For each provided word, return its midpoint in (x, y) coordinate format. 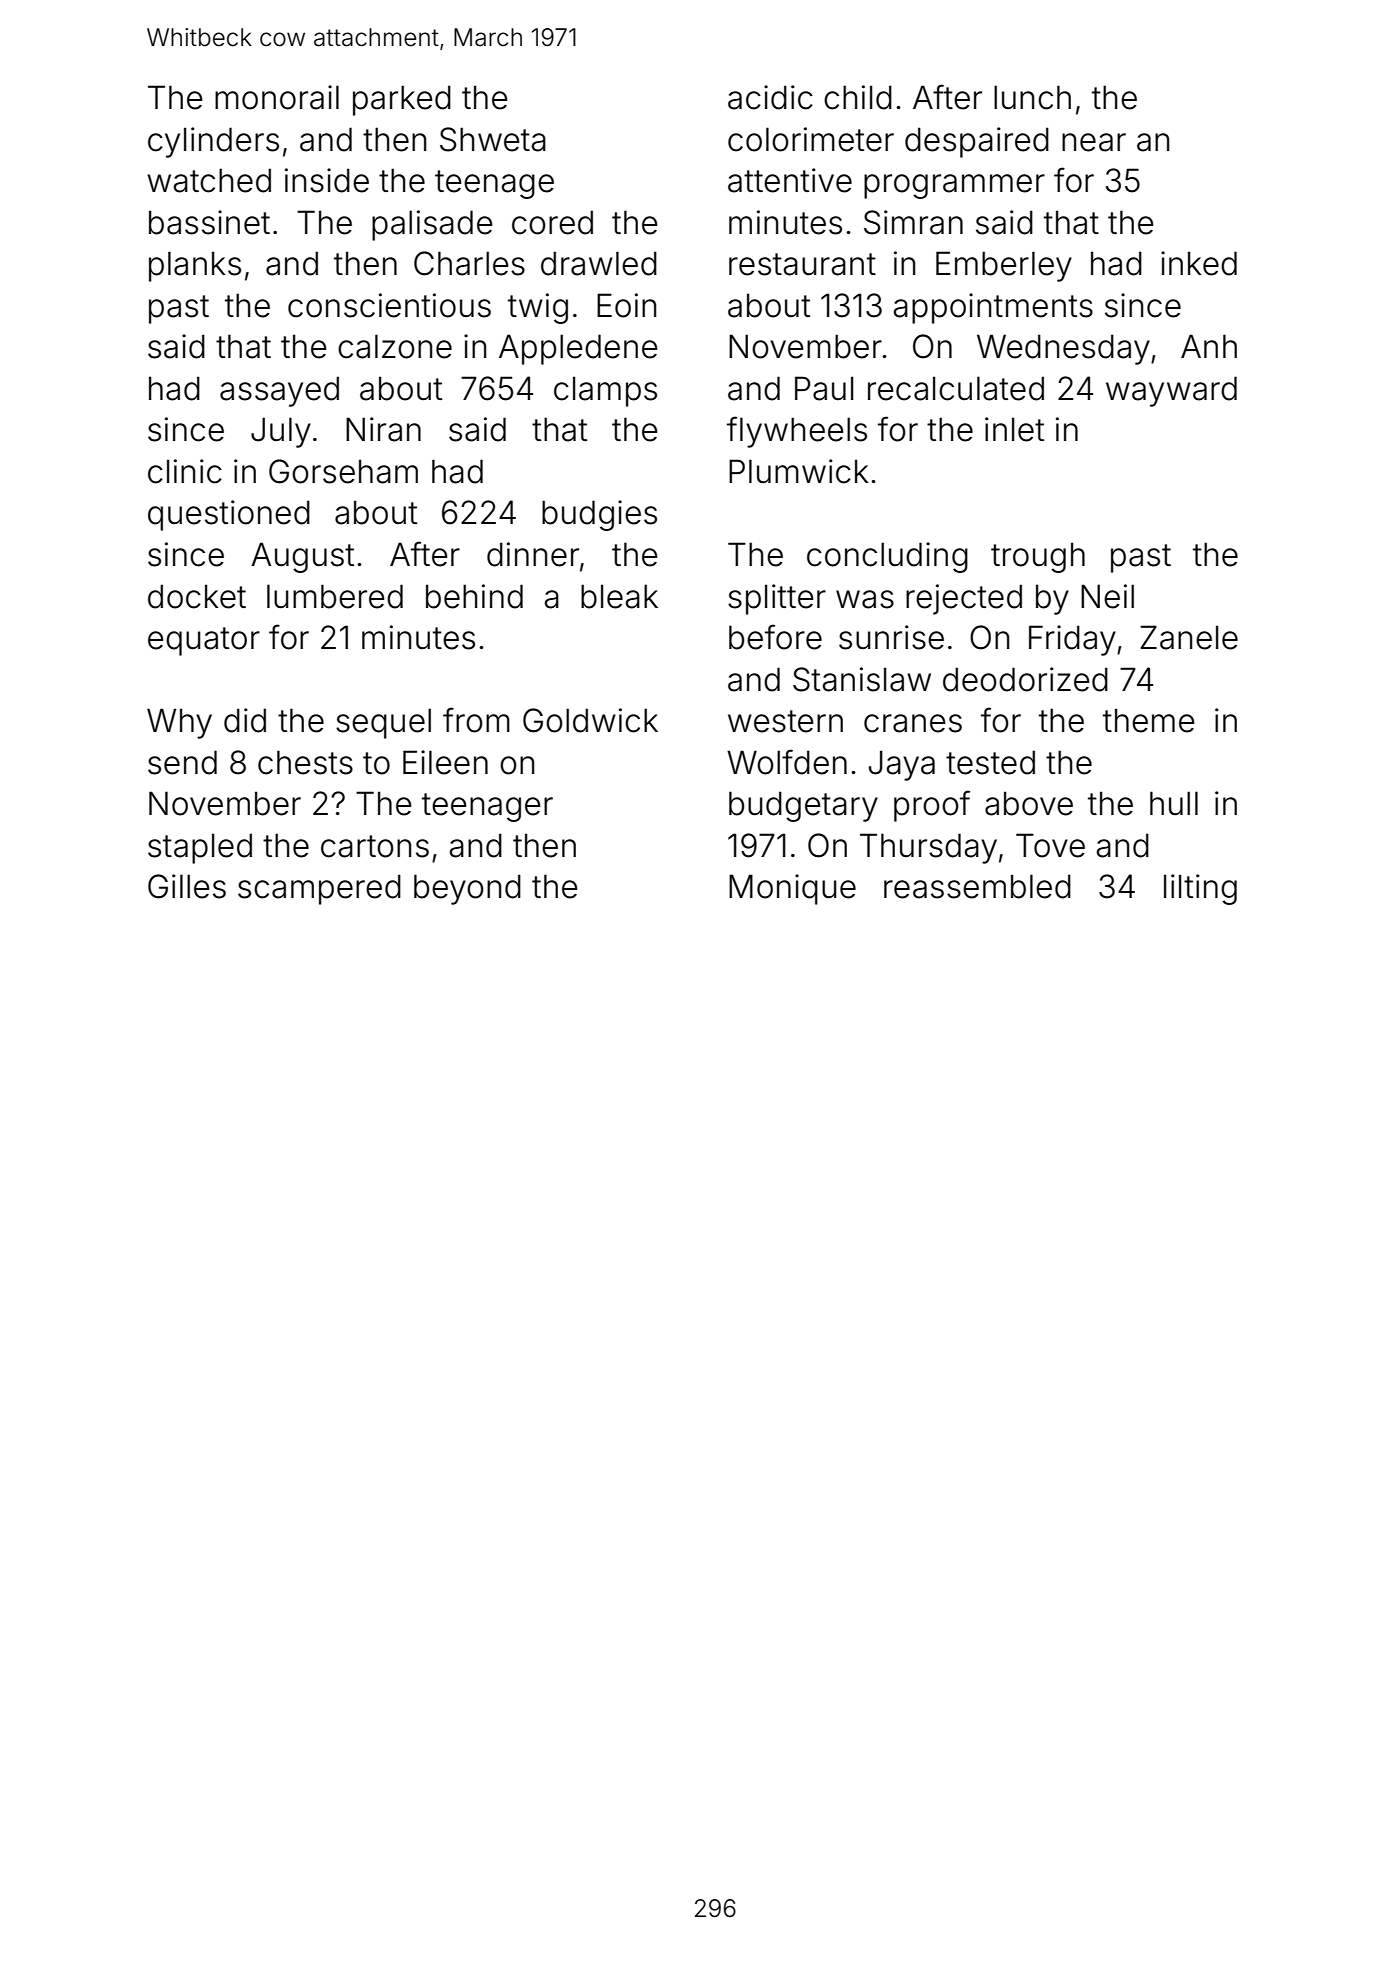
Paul (824, 388)
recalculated (956, 388)
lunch (1032, 97)
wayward (1171, 391)
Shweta (493, 139)
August (302, 557)
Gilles (187, 886)
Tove (1050, 845)
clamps (605, 391)
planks (195, 266)
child (858, 97)
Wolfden (787, 762)
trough (1038, 557)
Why (179, 723)
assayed (279, 391)
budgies (599, 515)
